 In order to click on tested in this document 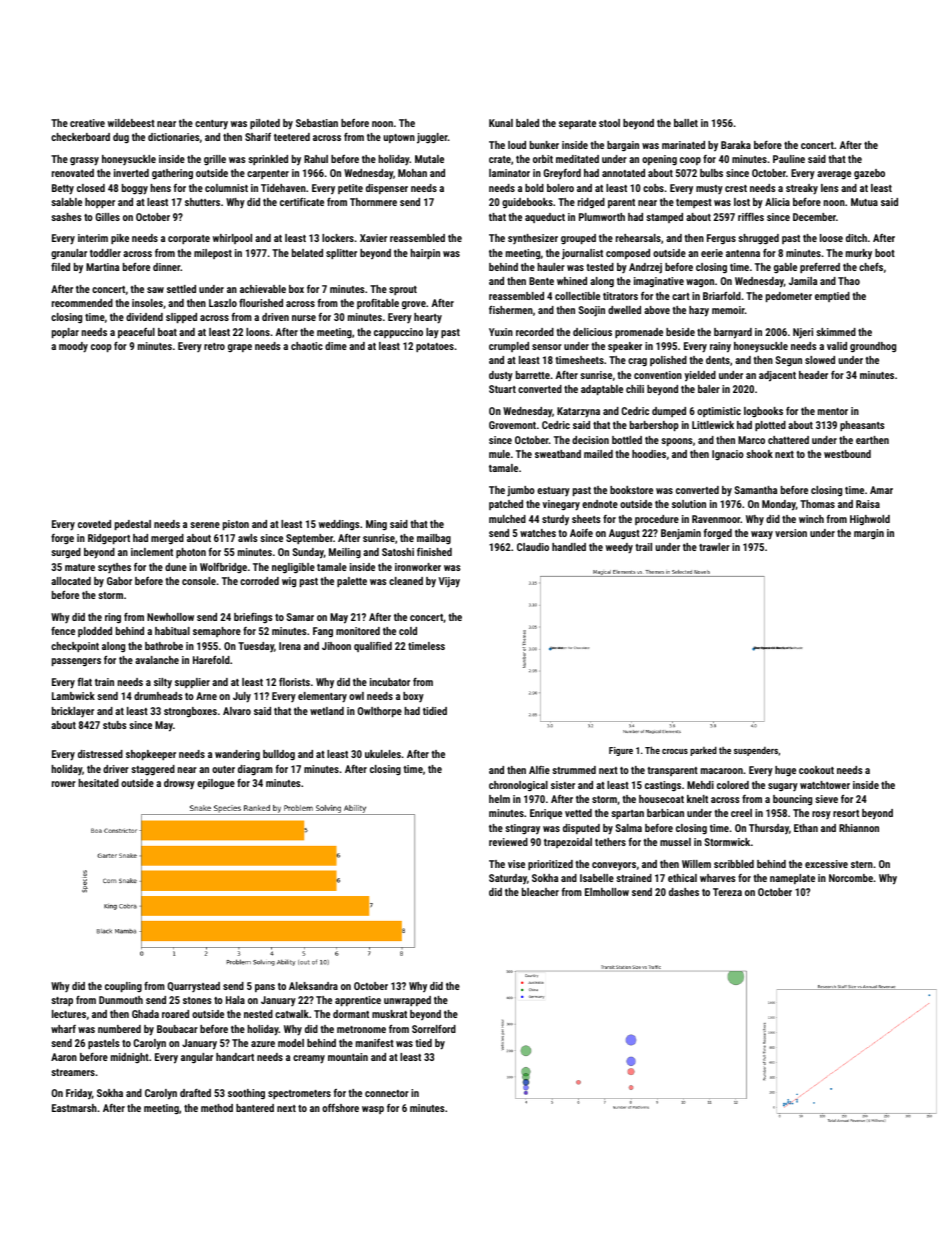, I will do `click(600, 267)`.
